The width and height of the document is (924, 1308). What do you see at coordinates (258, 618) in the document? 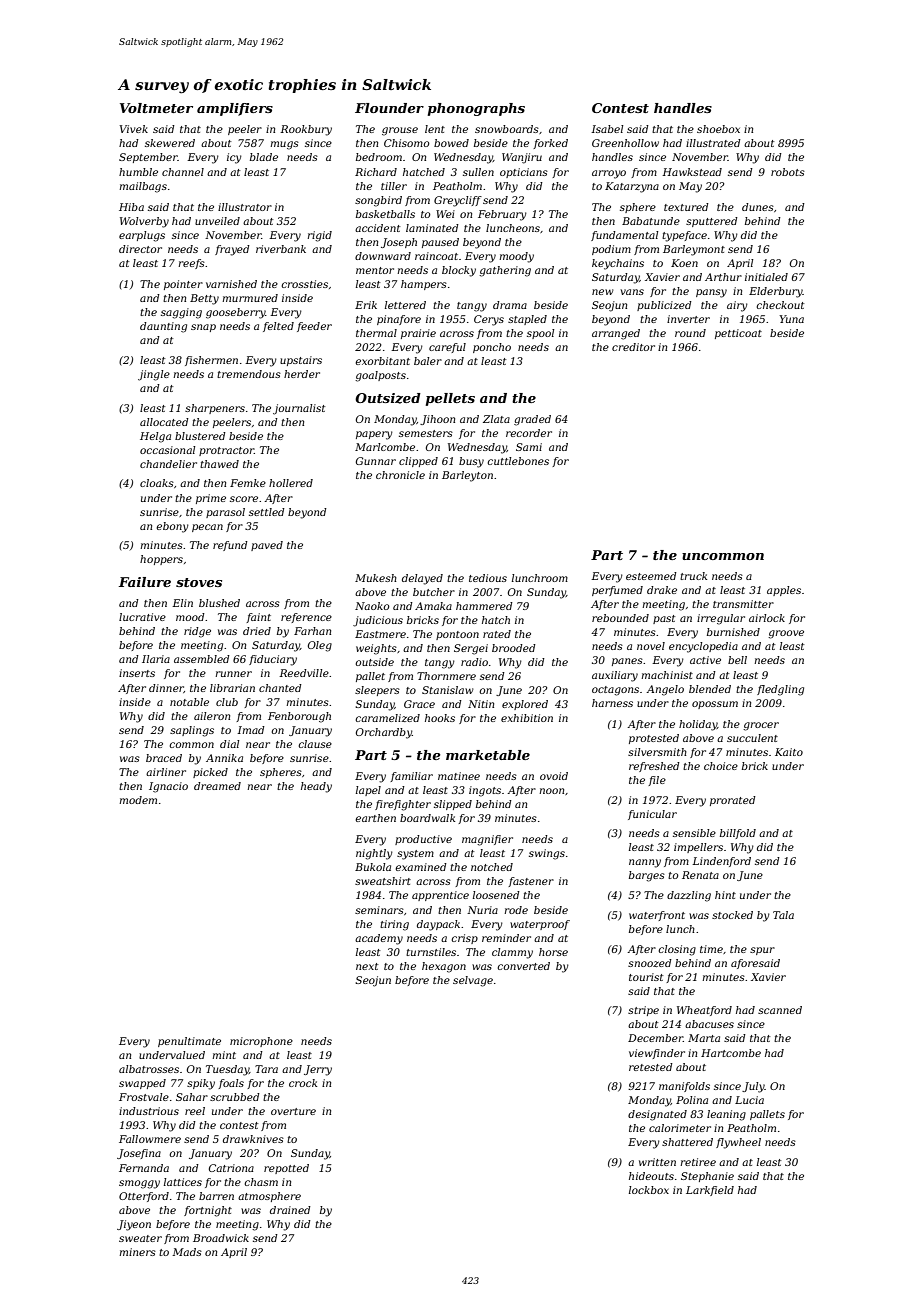
I see `faint` at bounding box center [258, 618].
